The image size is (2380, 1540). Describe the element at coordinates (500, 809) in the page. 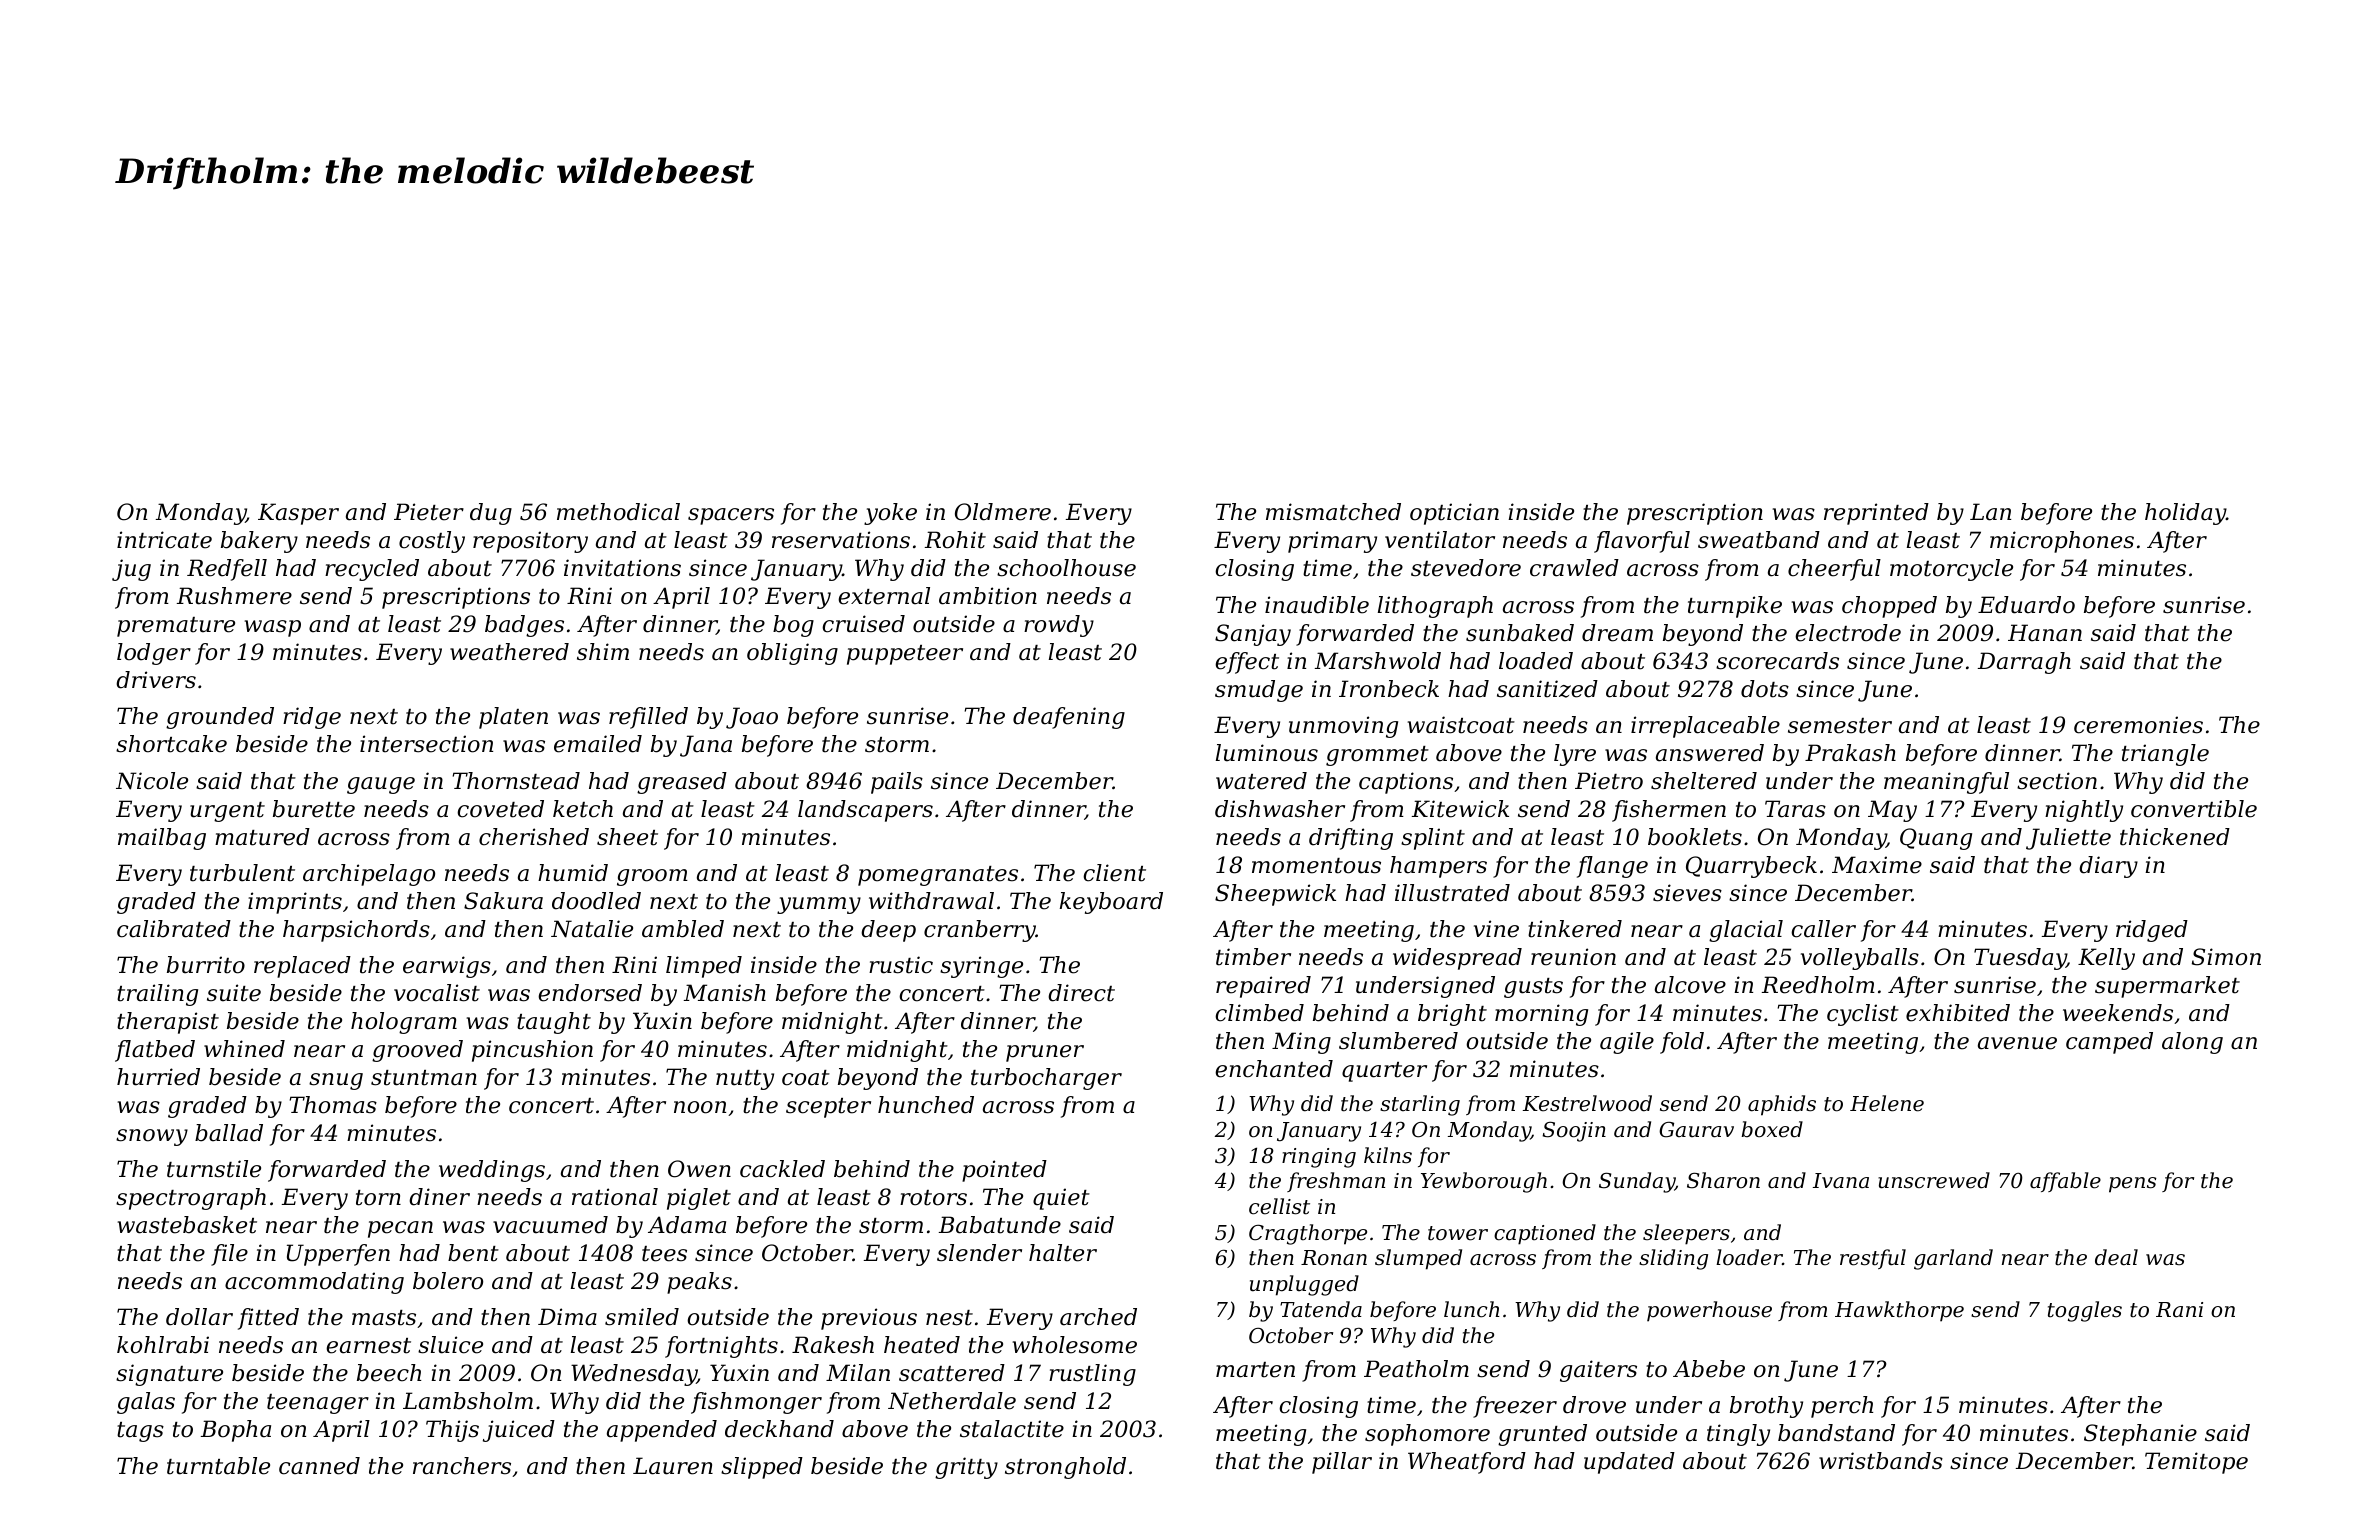

I see `coveted` at that location.
